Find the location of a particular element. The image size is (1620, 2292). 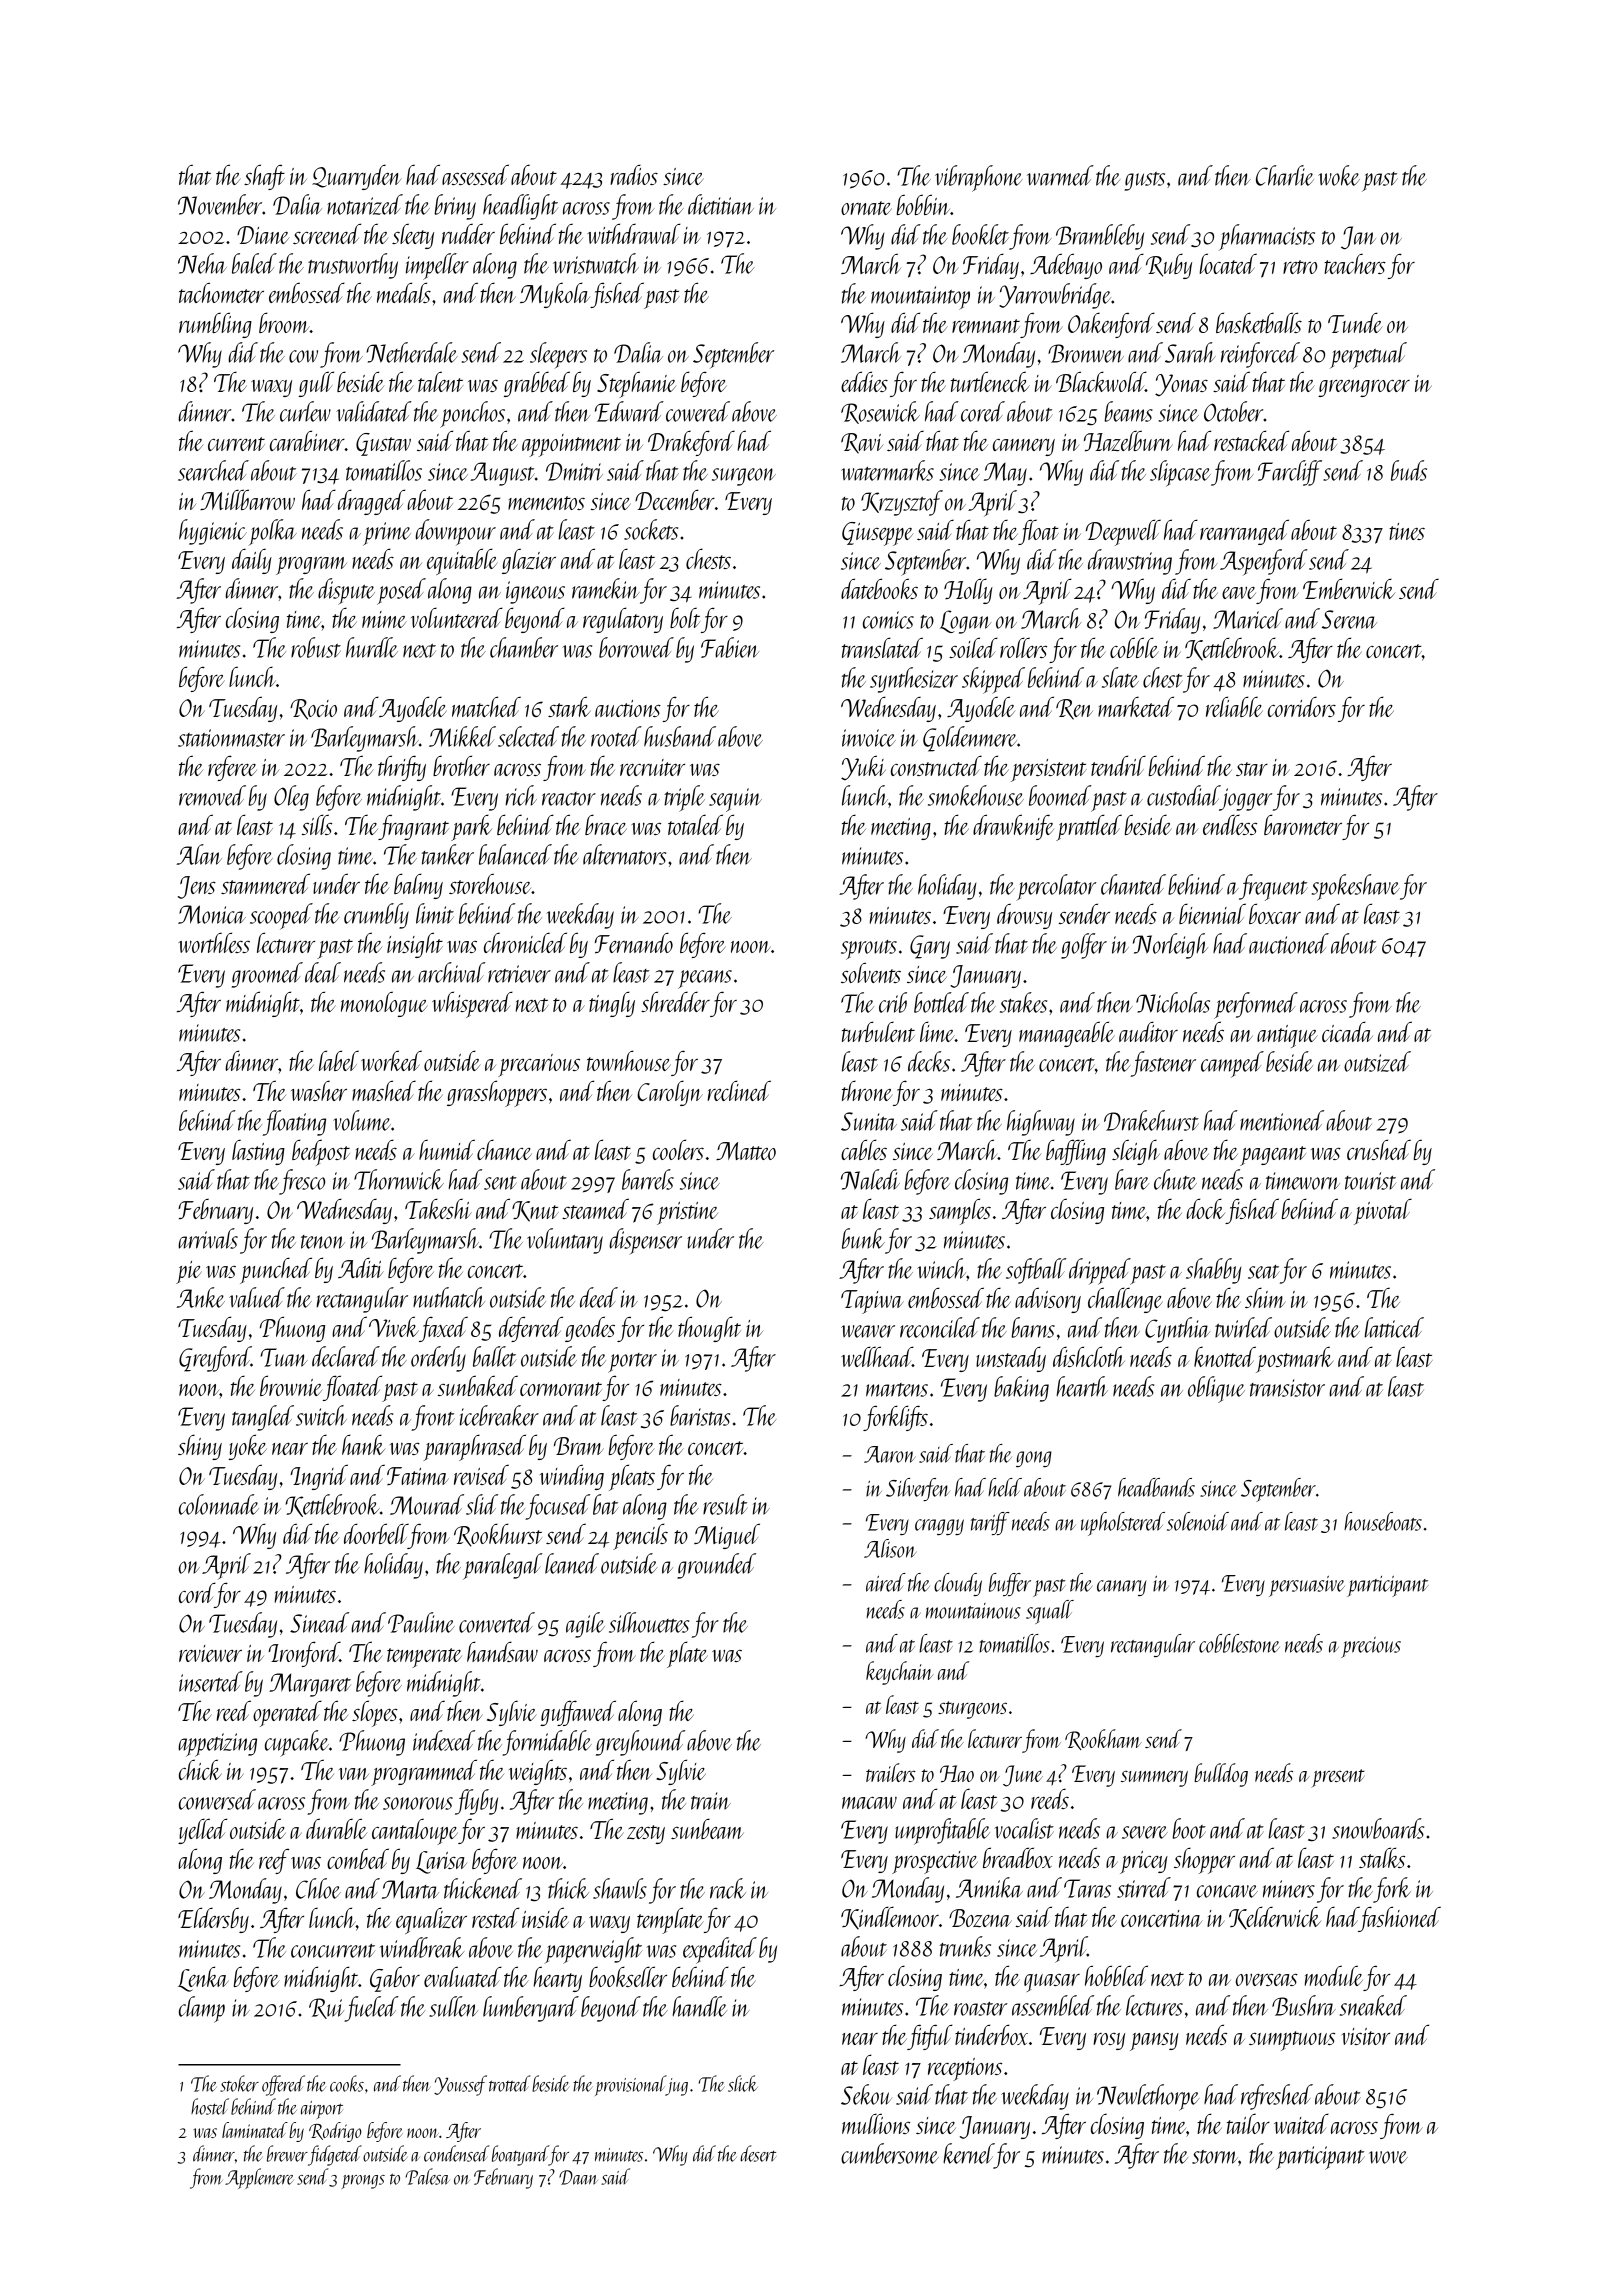

storm is located at coordinates (1215, 2157).
